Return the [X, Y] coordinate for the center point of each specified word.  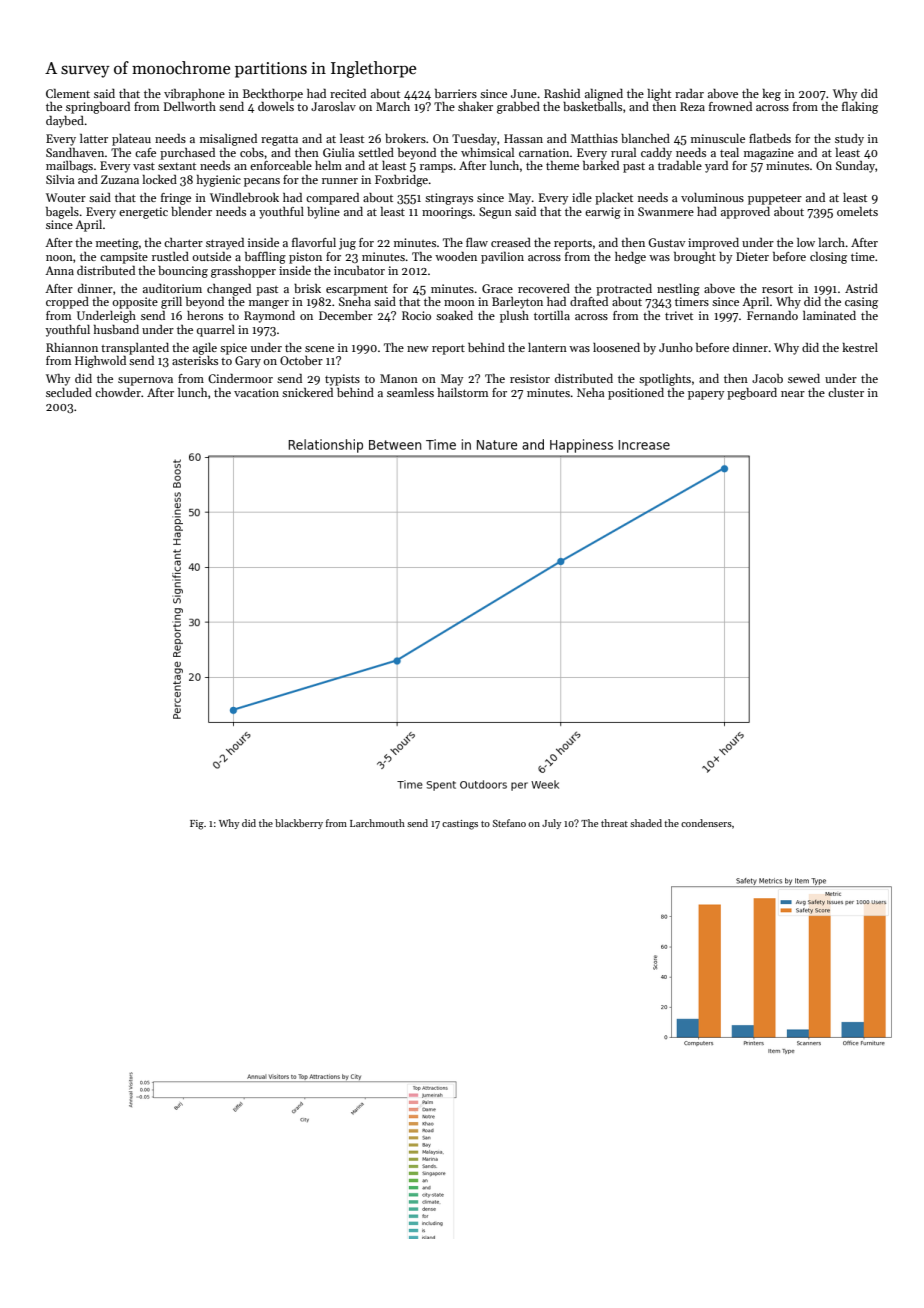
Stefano [509, 823]
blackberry [299, 824]
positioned [636, 394]
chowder [118, 392]
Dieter [752, 256]
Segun [495, 213]
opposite [135, 303]
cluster [846, 392]
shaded [646, 823]
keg [771, 95]
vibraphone [194, 95]
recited [348, 93]
